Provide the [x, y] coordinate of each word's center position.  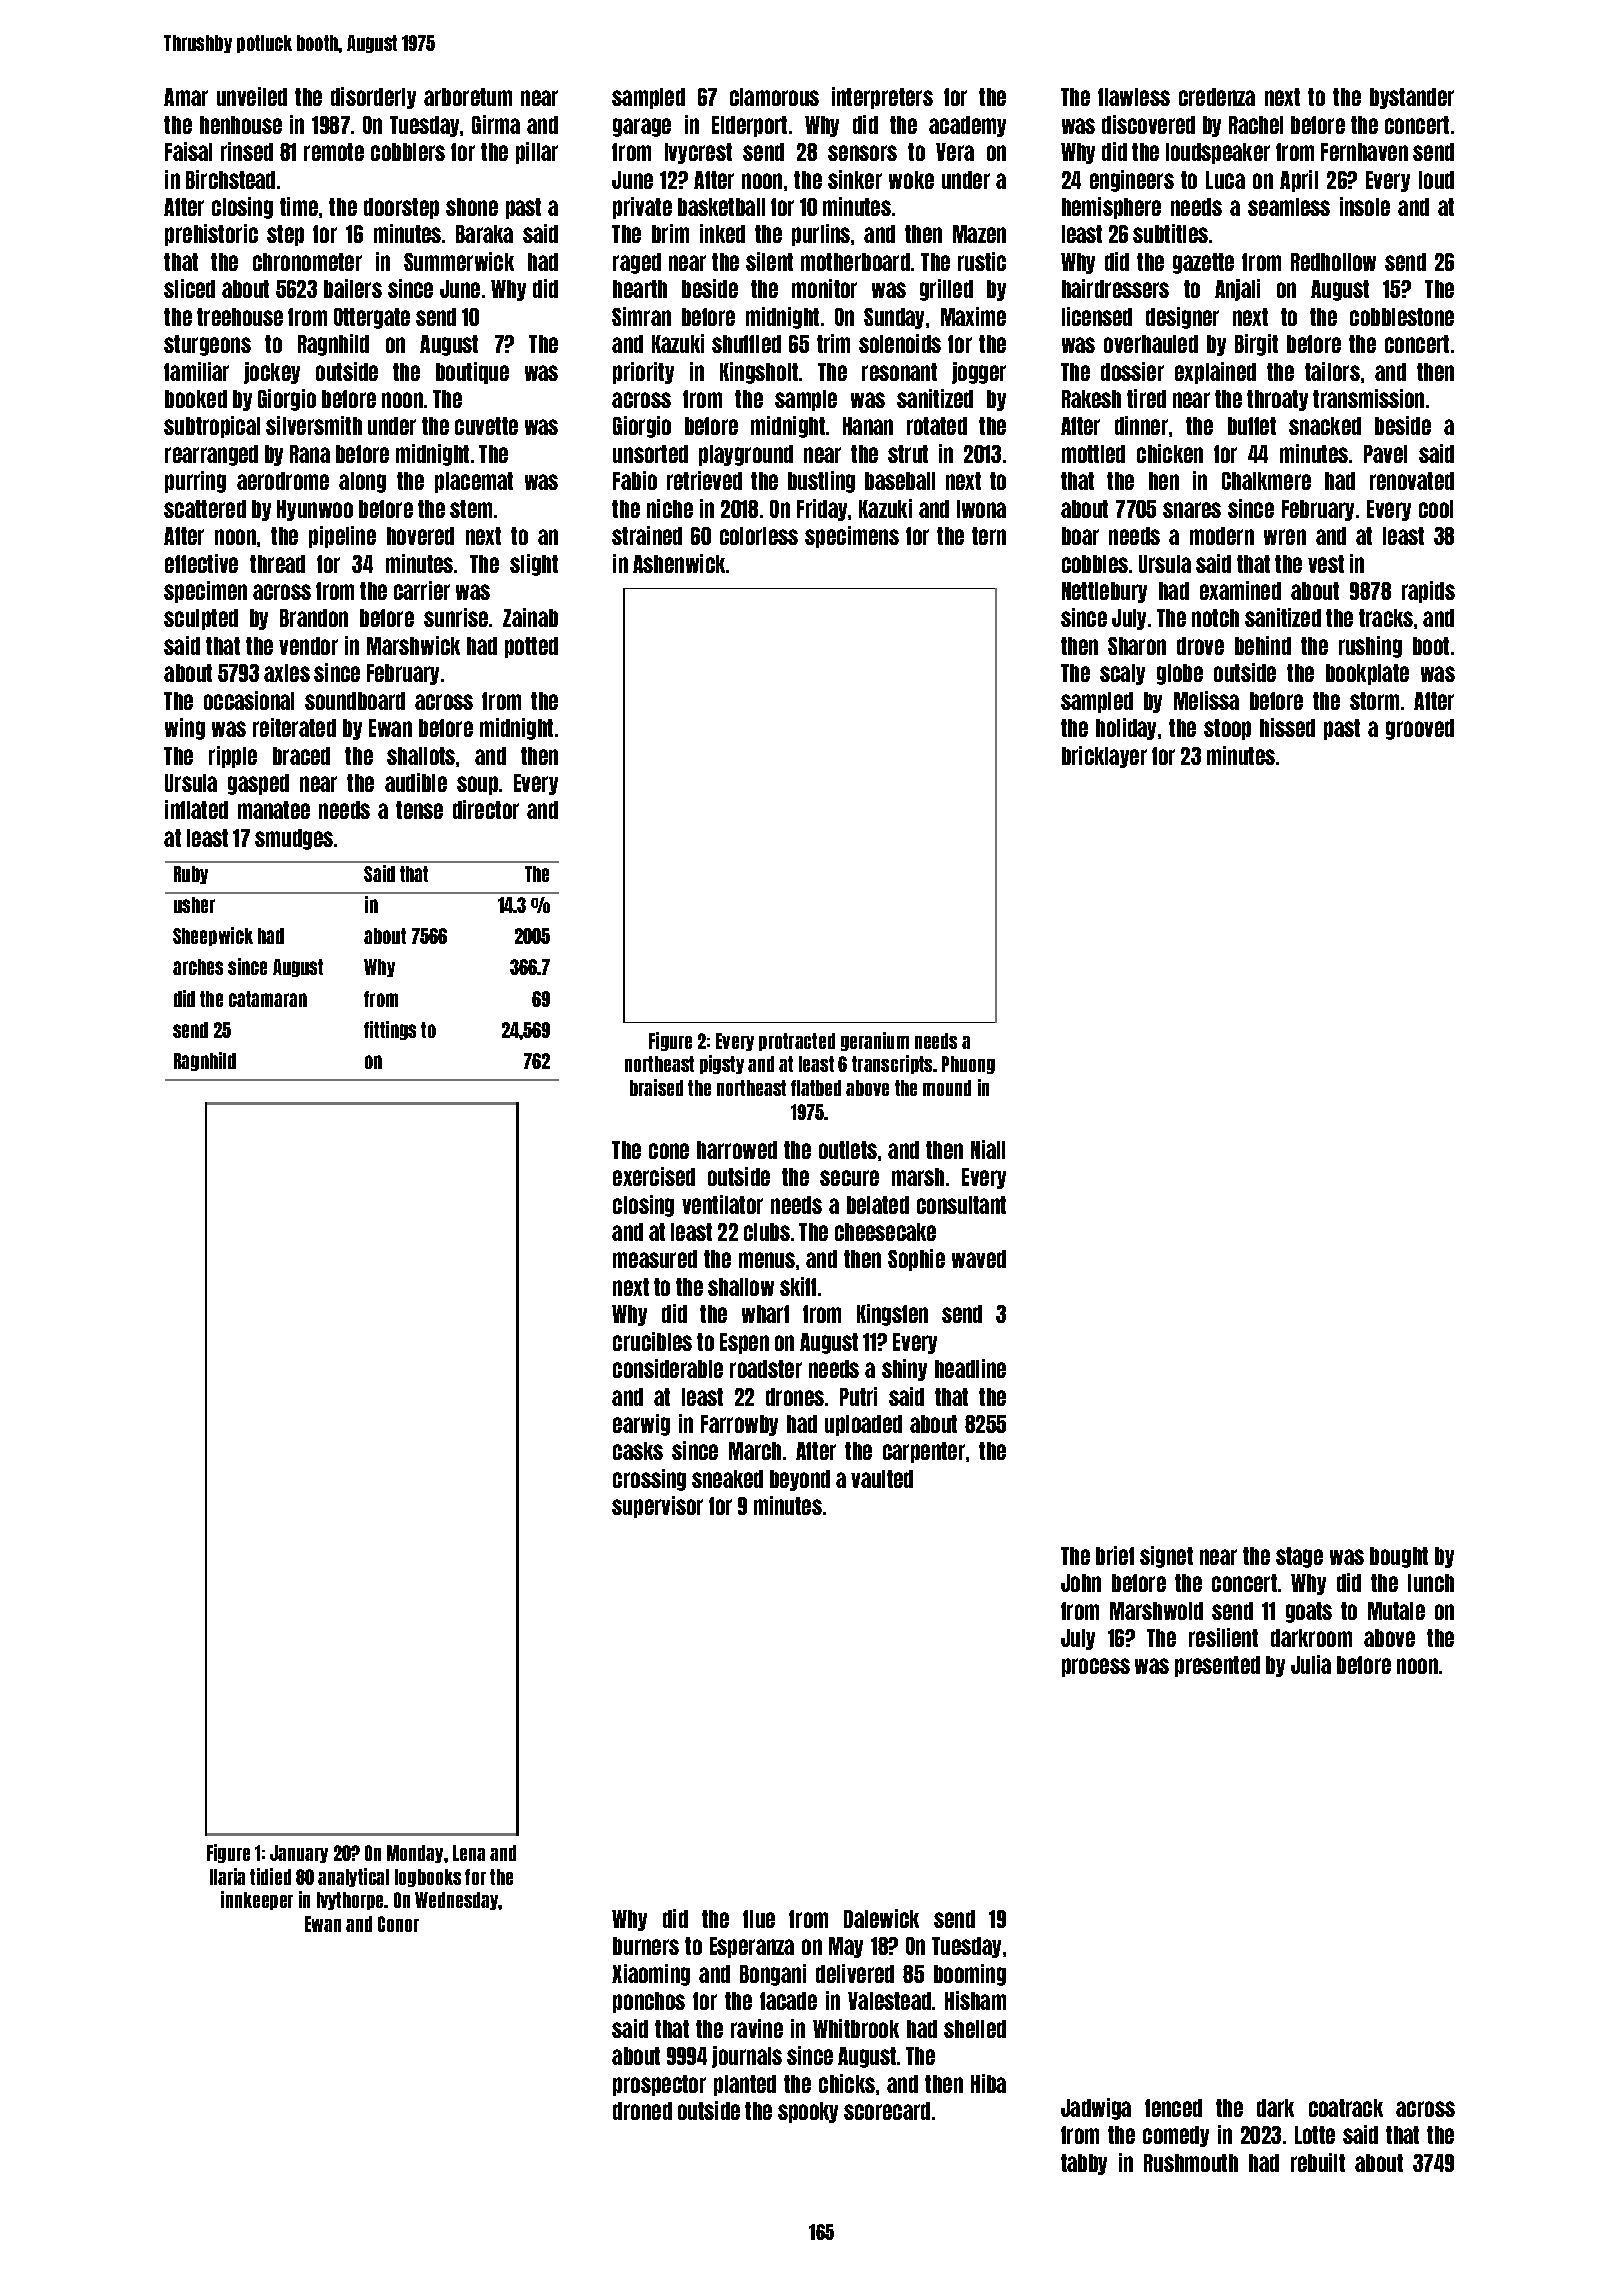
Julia [1311, 1664]
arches [198, 967]
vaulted [882, 1479]
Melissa [1206, 700]
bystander [1412, 98]
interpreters [882, 98]
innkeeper [257, 1900]
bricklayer [1104, 757]
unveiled [252, 96]
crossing [649, 1480]
